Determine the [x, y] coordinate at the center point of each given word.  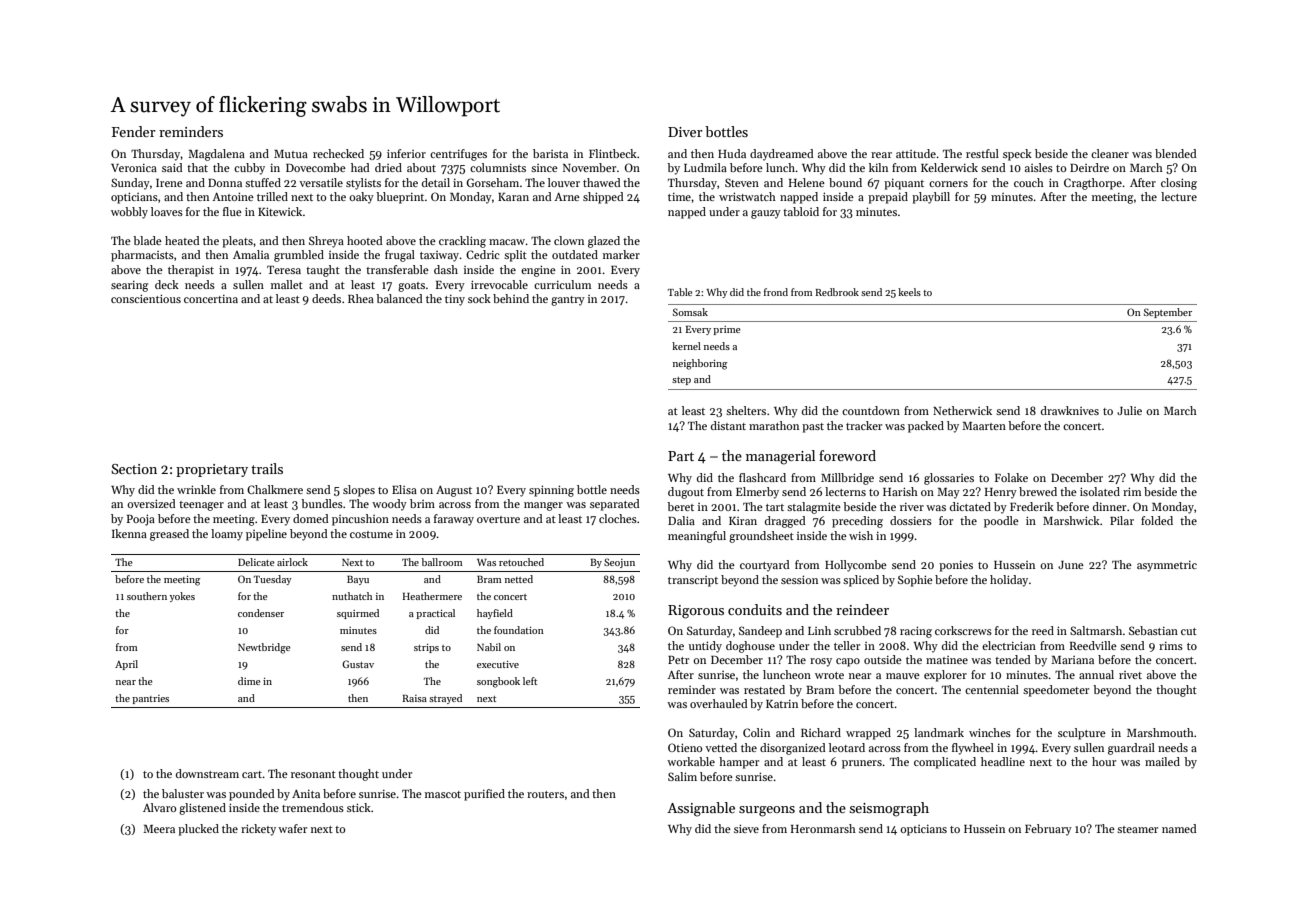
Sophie [915, 581]
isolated [1100, 491]
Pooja [141, 520]
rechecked [338, 153]
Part [681, 456]
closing [1179, 184]
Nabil [489, 647]
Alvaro [159, 807]
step [681, 381]
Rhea [361, 298]
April [126, 665]
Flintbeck [613, 153]
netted [519, 579]
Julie [1129, 410]
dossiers [911, 520]
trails [267, 468]
